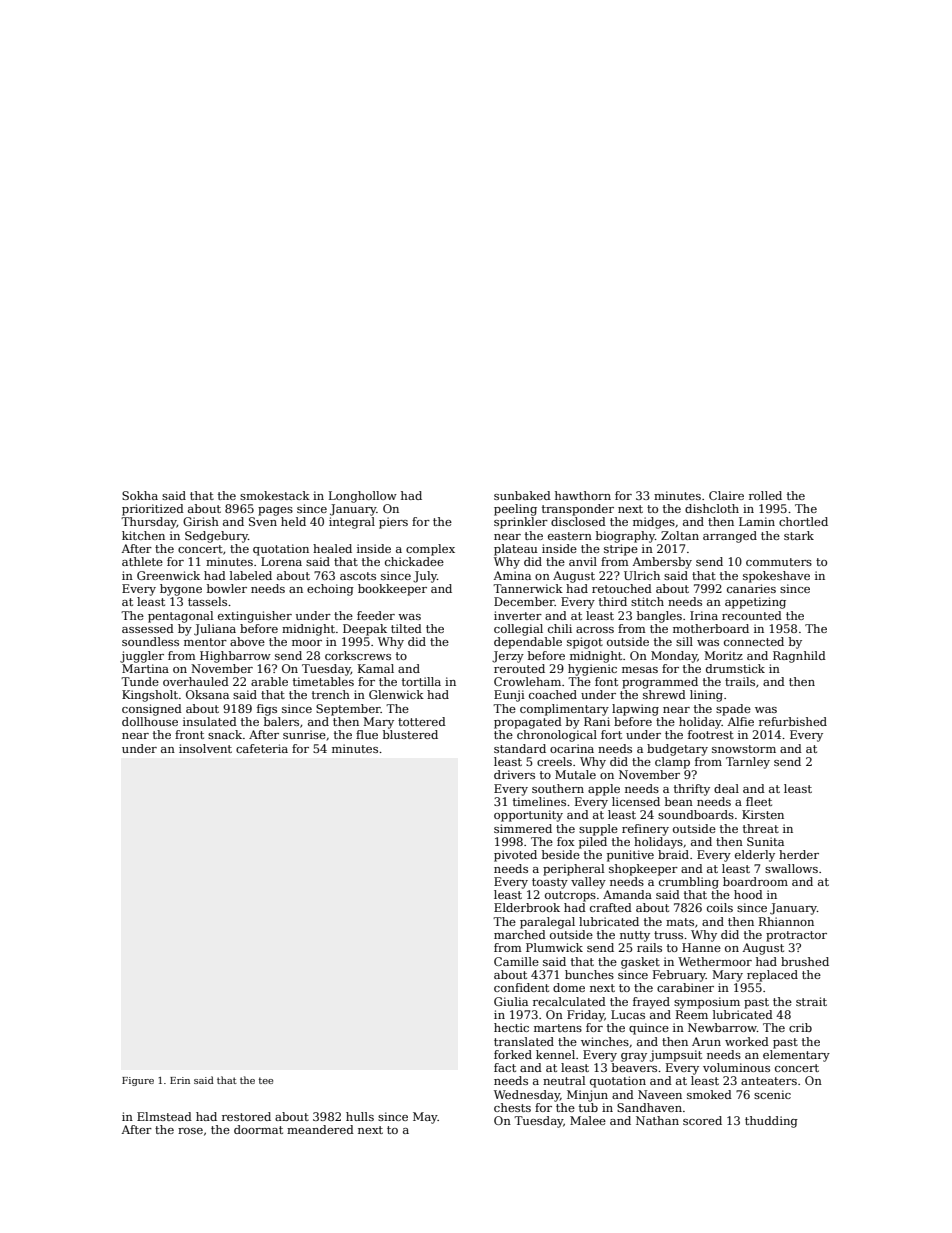 The height and width of the document is (1233, 952). What do you see at coordinates (588, 1120) in the document?
I see `Malee` at bounding box center [588, 1120].
